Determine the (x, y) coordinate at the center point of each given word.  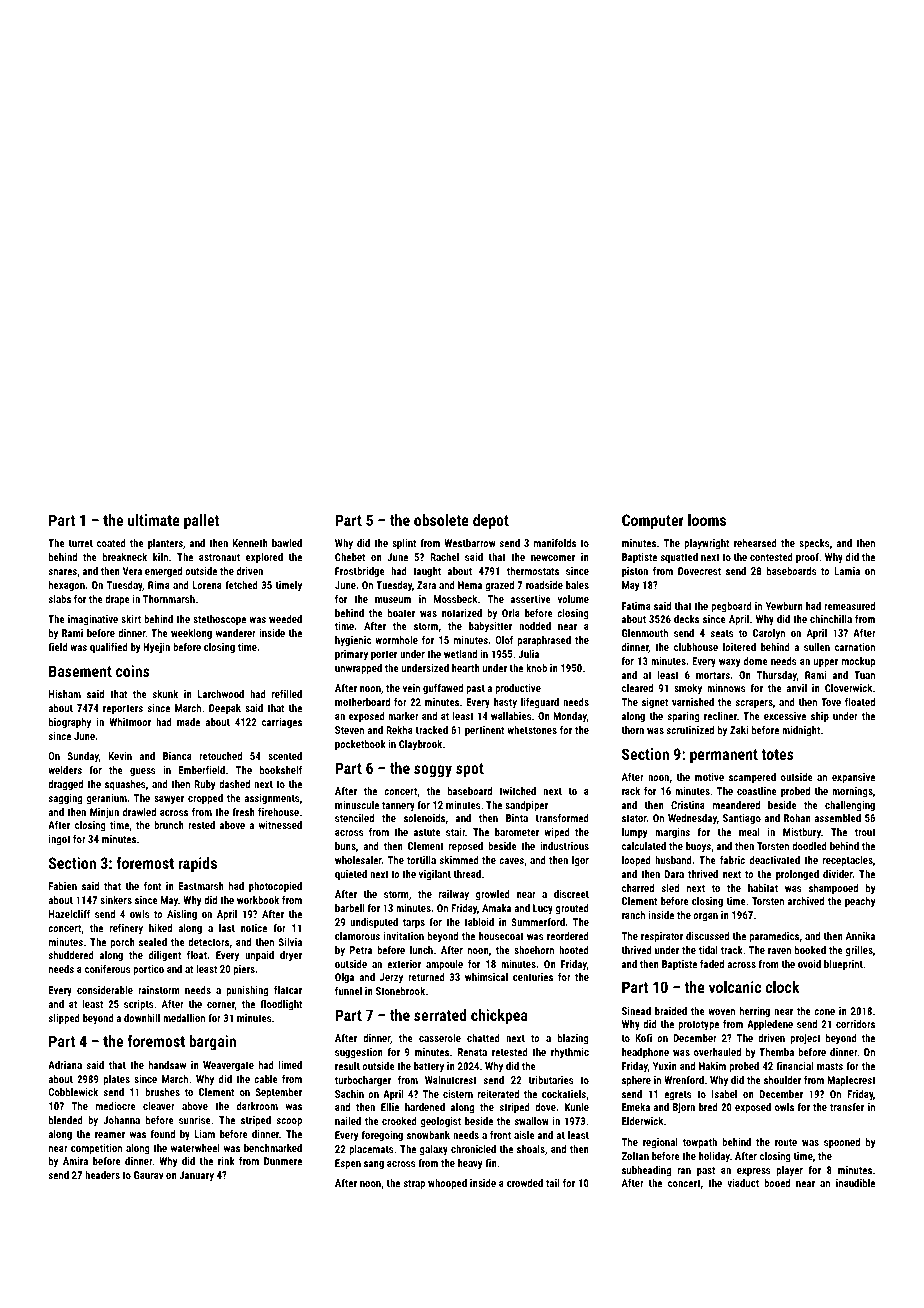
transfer (847, 1107)
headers (102, 1175)
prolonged (797, 875)
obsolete (441, 520)
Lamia (847, 571)
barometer (517, 832)
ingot (60, 840)
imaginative (93, 620)
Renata (472, 1052)
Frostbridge (360, 572)
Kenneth (250, 543)
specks (814, 544)
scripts (139, 1005)
